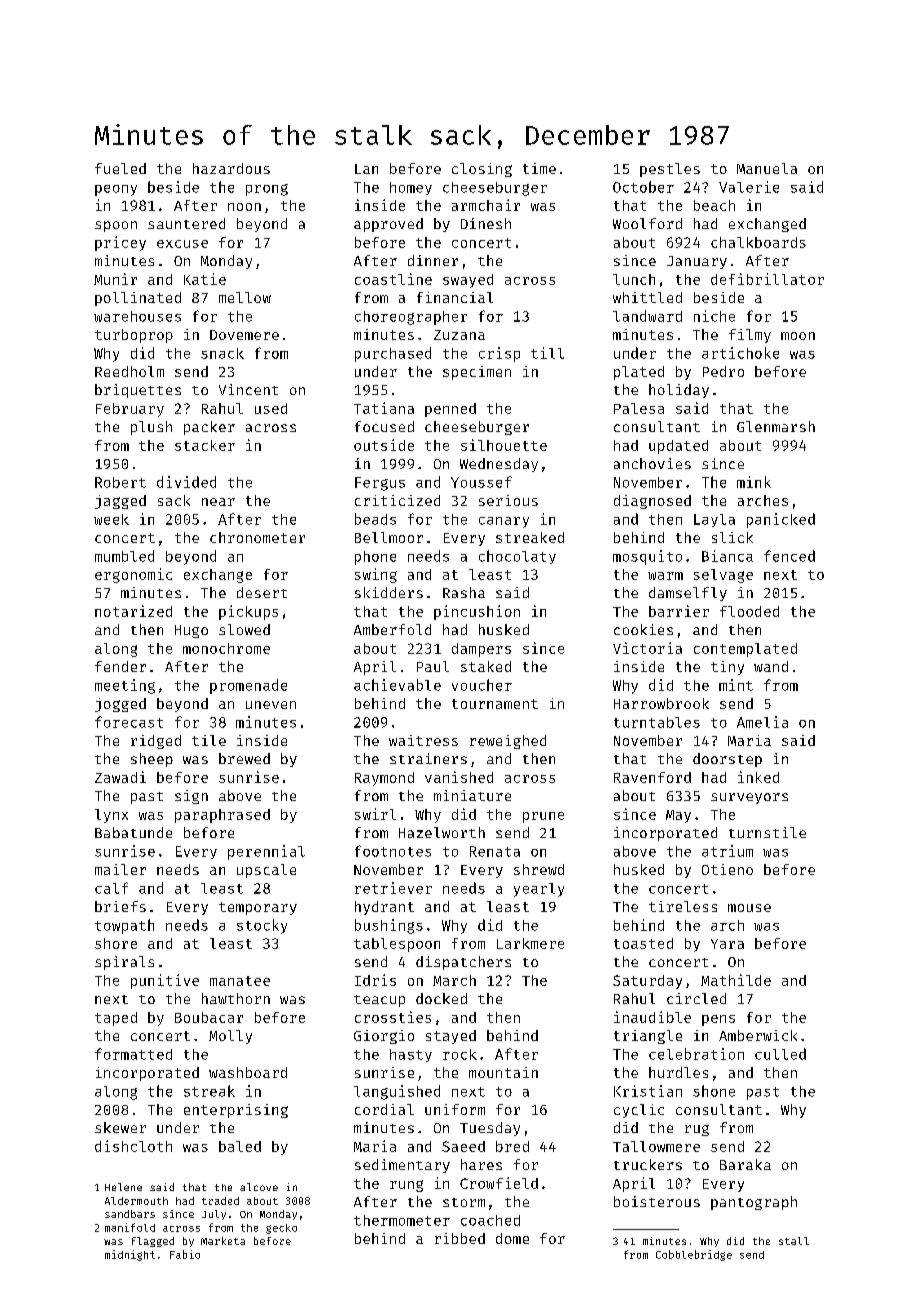 The width and height of the screenshot is (924, 1308). I want to click on miniature, so click(472, 795).
